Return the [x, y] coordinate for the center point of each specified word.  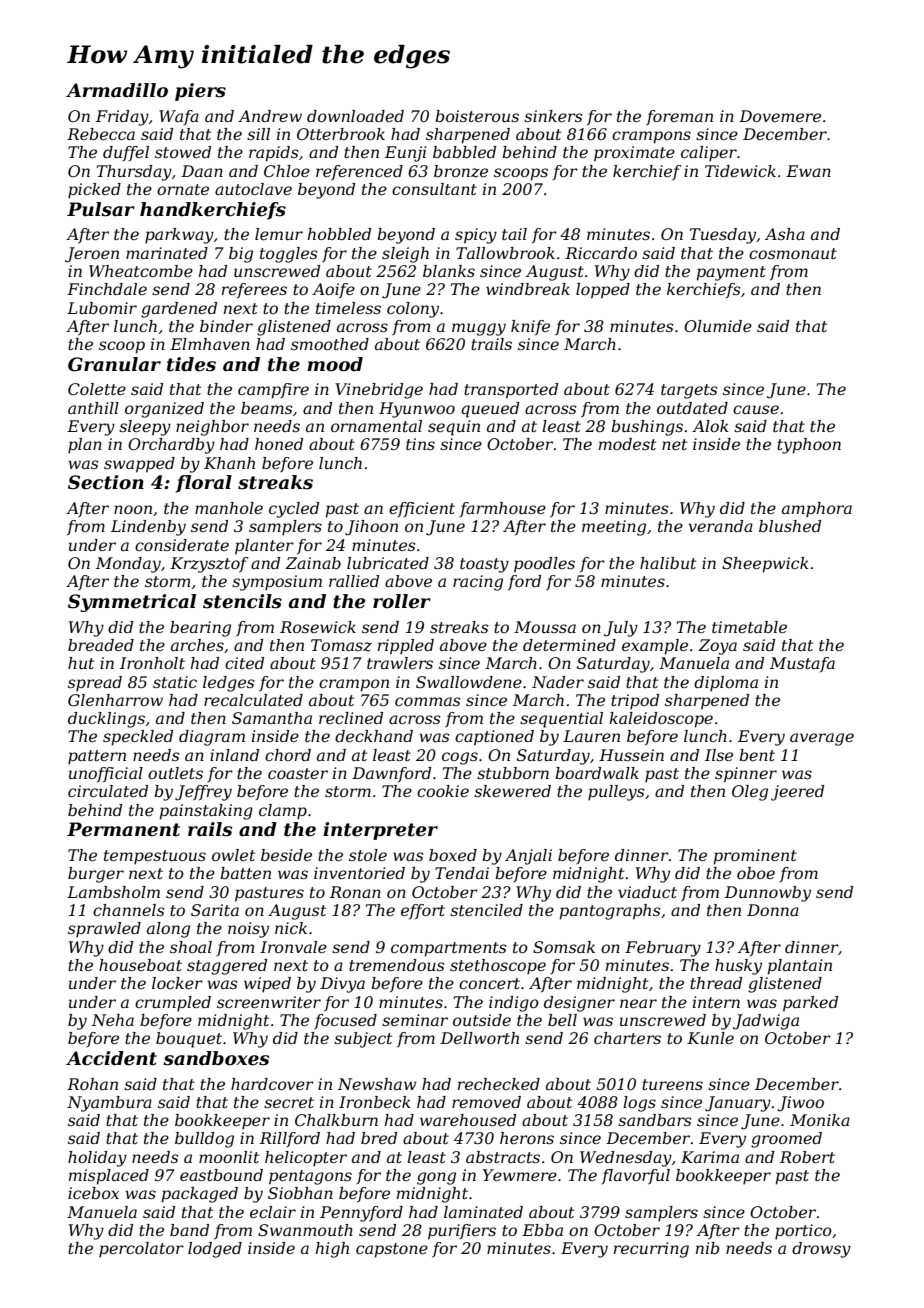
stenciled [486, 910]
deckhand [374, 736]
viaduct [647, 892]
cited [244, 663]
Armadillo [117, 90]
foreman [679, 118]
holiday [97, 1159]
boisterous [477, 116]
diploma [726, 684]
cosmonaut [793, 253]
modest [627, 444]
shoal [191, 947]
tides [191, 364]
